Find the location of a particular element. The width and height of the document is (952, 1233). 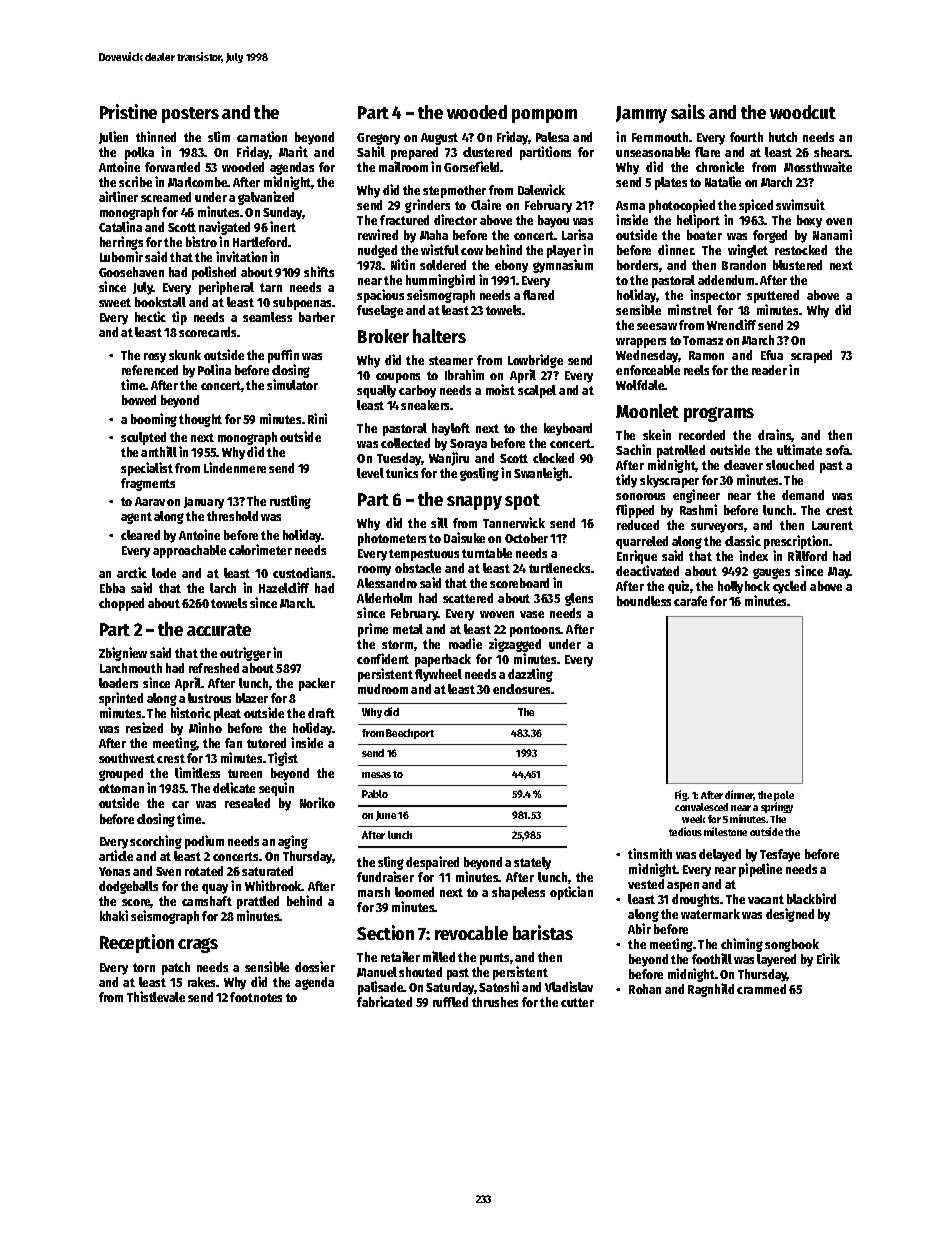

ruffled is located at coordinates (450, 1002).
